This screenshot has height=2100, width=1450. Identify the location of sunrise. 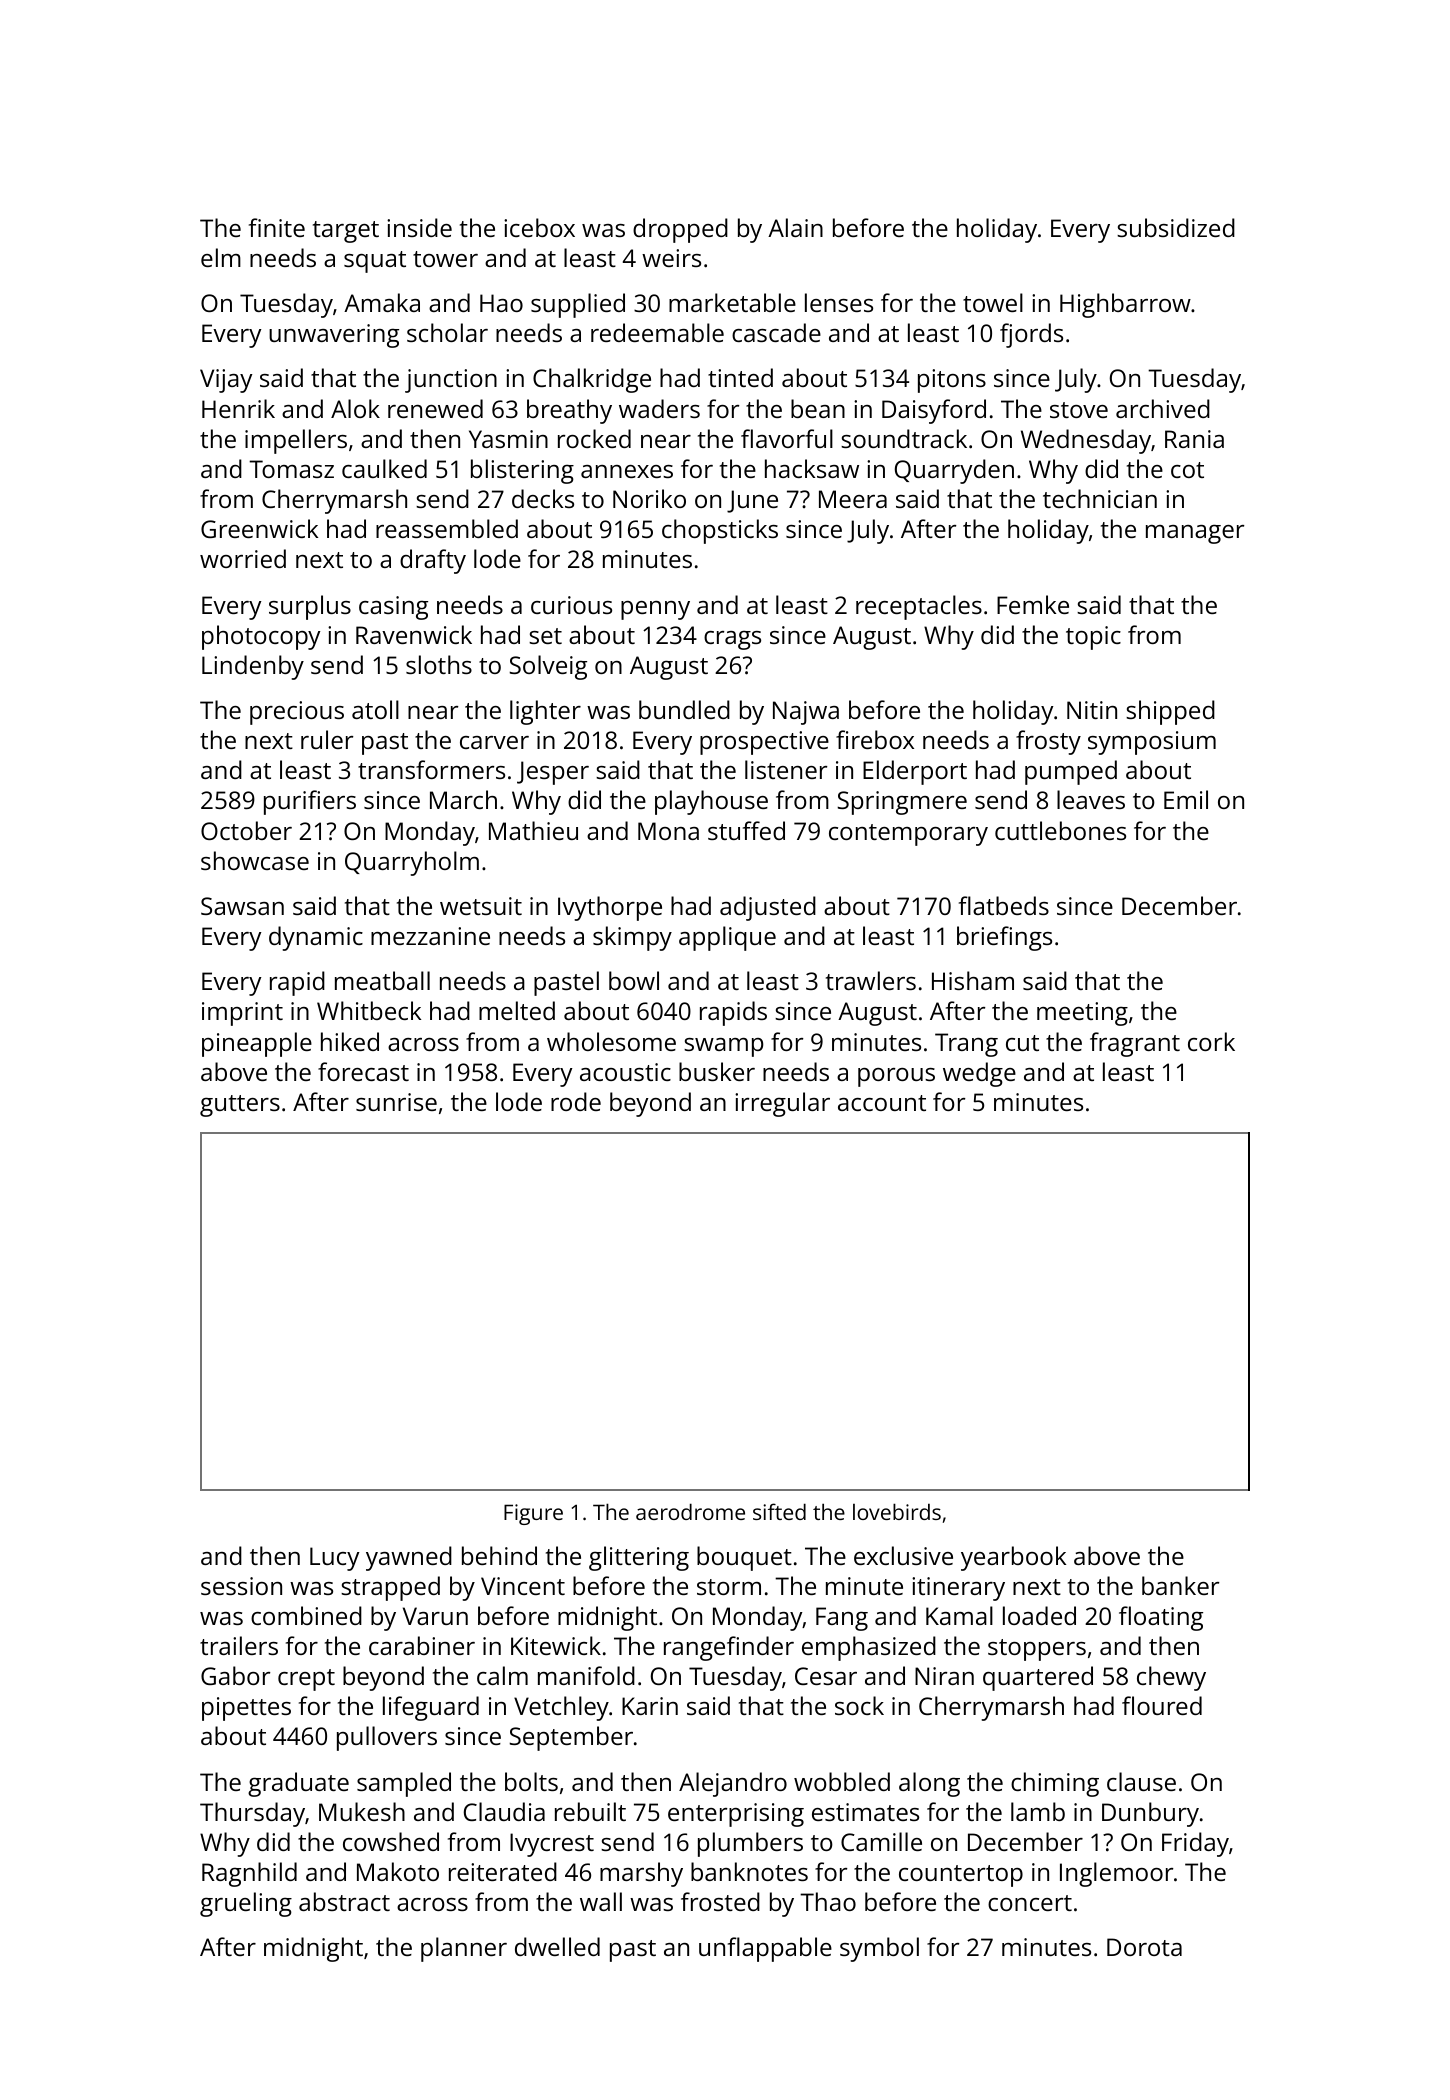
(396, 1102).
